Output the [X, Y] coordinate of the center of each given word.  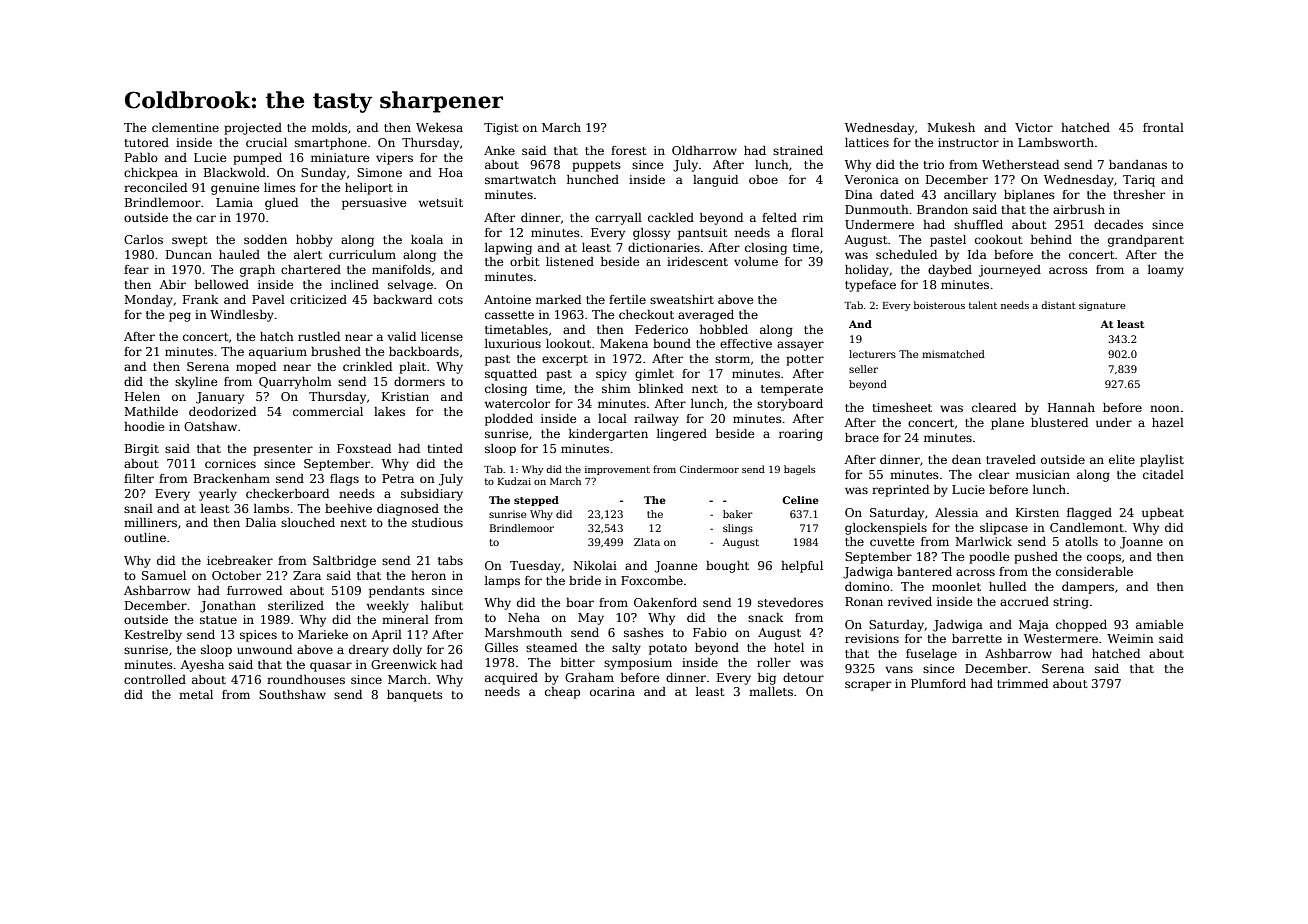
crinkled [367, 366]
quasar [331, 667]
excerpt [565, 360]
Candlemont [1087, 527]
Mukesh [951, 127]
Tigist [501, 129]
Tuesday [535, 567]
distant [1058, 305]
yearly [218, 495]
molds [329, 127]
